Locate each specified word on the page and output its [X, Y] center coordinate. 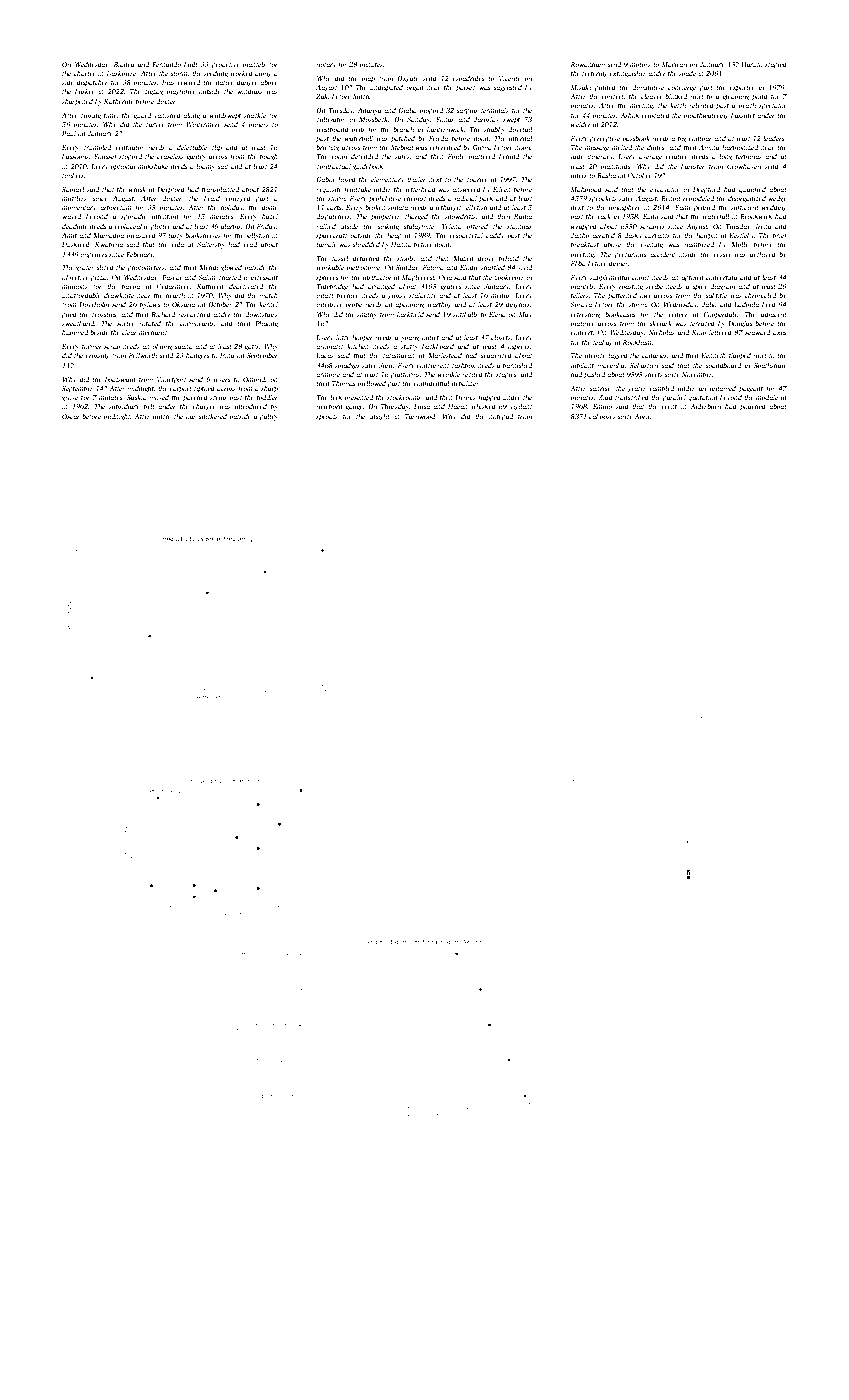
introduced [251, 406]
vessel [722, 254]
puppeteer [385, 218]
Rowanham [588, 64]
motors [640, 65]
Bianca [124, 64]
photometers [145, 268]
